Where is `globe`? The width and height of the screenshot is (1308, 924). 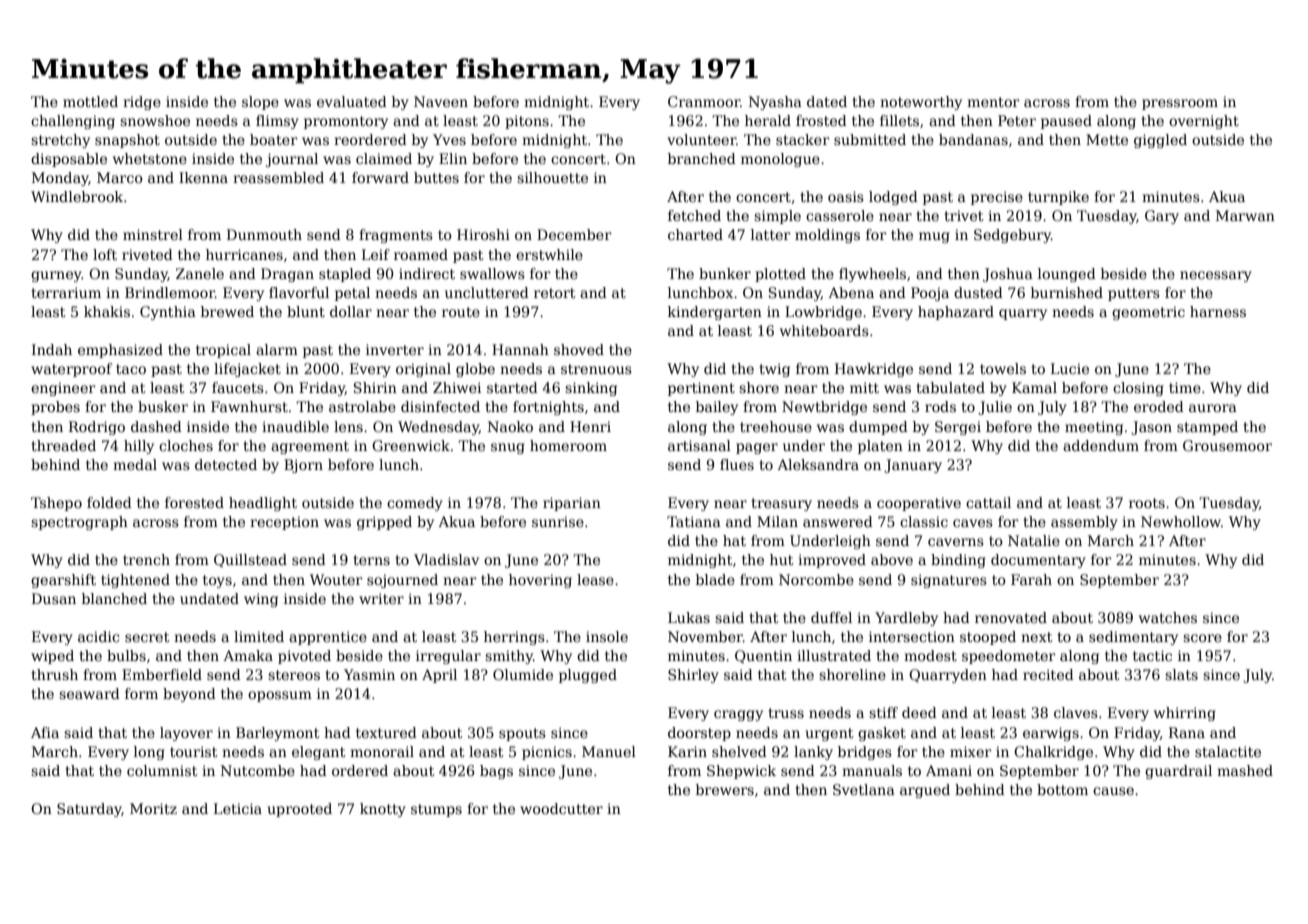
globe is located at coordinates (475, 370).
